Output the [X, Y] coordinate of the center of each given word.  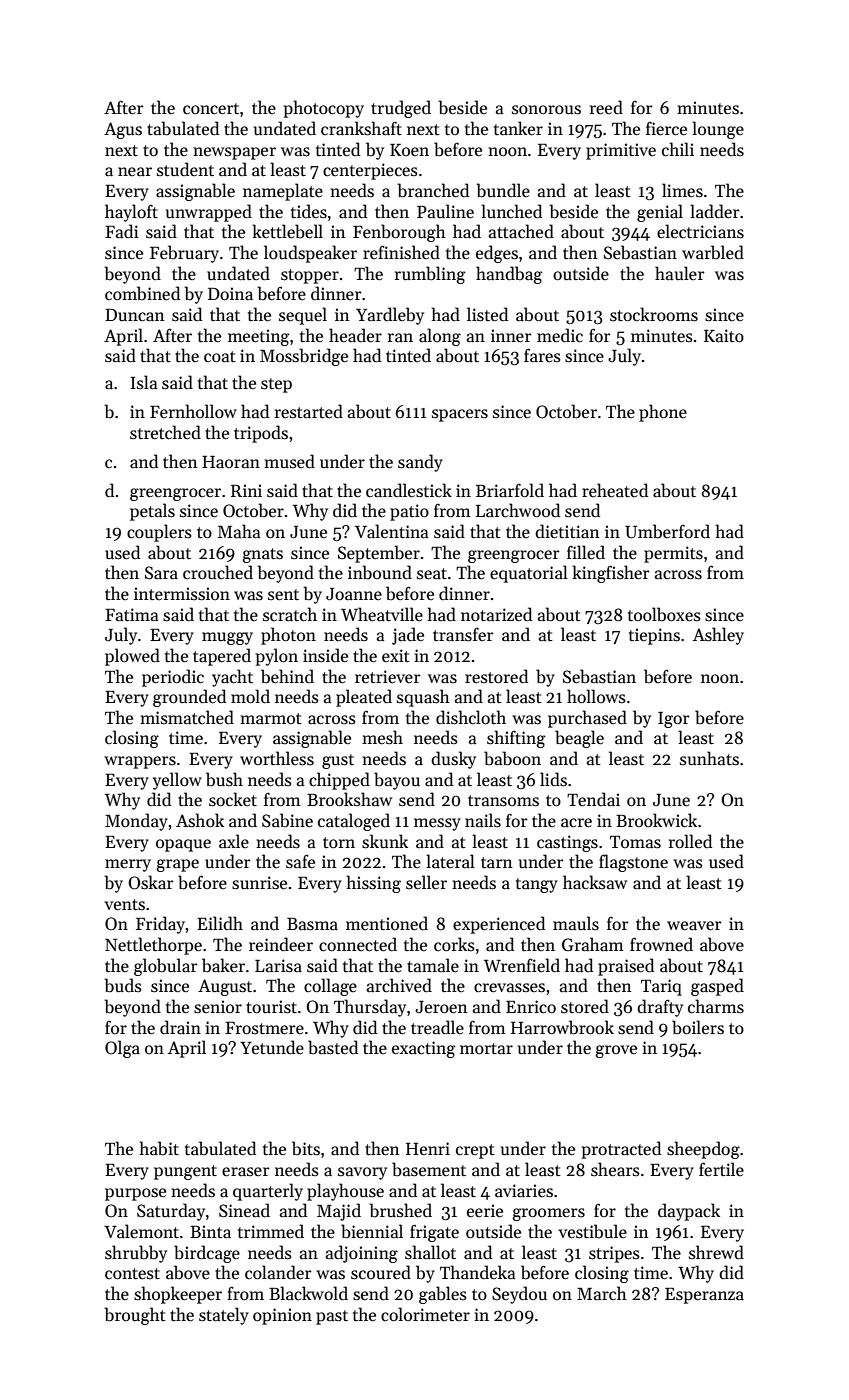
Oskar [151, 882]
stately [224, 1316]
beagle [579, 739]
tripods [261, 434]
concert [211, 109]
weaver [694, 926]
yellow [177, 781]
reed [606, 107]
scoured [381, 1272]
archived [399, 985]
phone [663, 413]
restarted [309, 411]
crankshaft [361, 128]
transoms [503, 801]
